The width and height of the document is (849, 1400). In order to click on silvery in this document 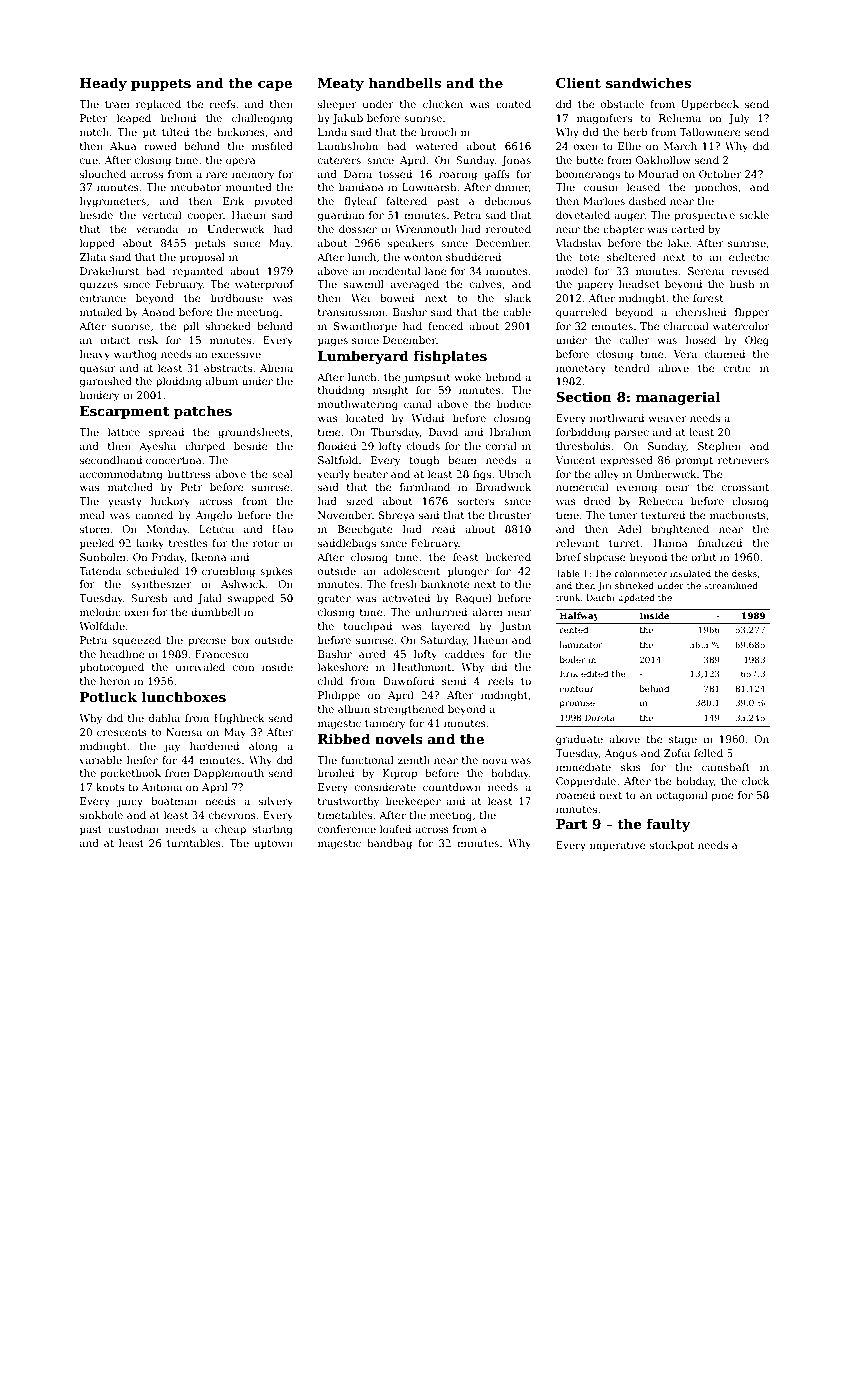, I will do `click(276, 802)`.
